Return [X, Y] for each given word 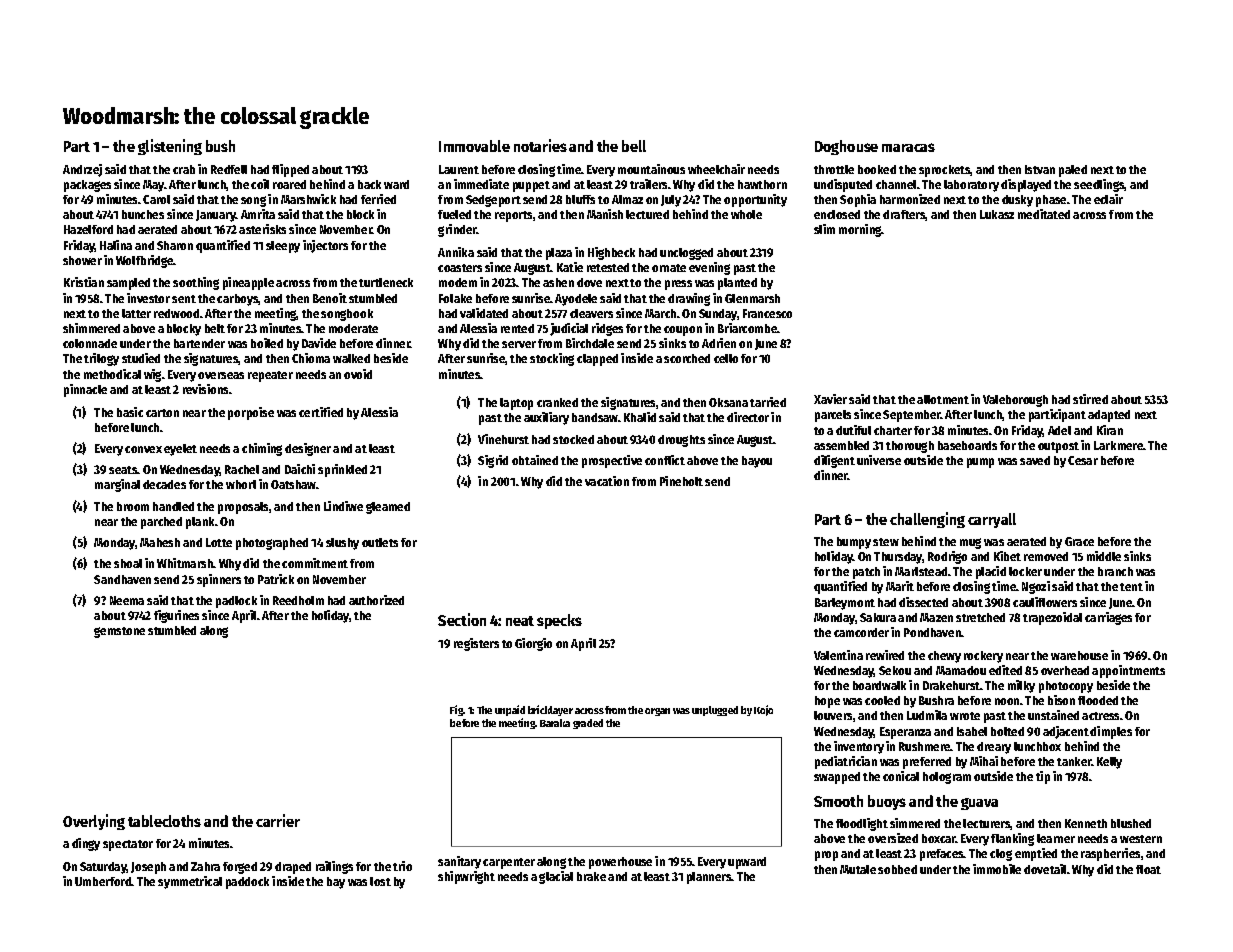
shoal [128, 563]
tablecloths [164, 821]
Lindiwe [343, 506]
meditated [1044, 214]
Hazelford [88, 229]
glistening [170, 147]
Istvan [1040, 169]
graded [588, 724]
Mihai [984, 761]
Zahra [205, 866]
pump [980, 463]
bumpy [854, 543]
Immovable [474, 146]
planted [737, 284]
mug [970, 543]
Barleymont [845, 604]
